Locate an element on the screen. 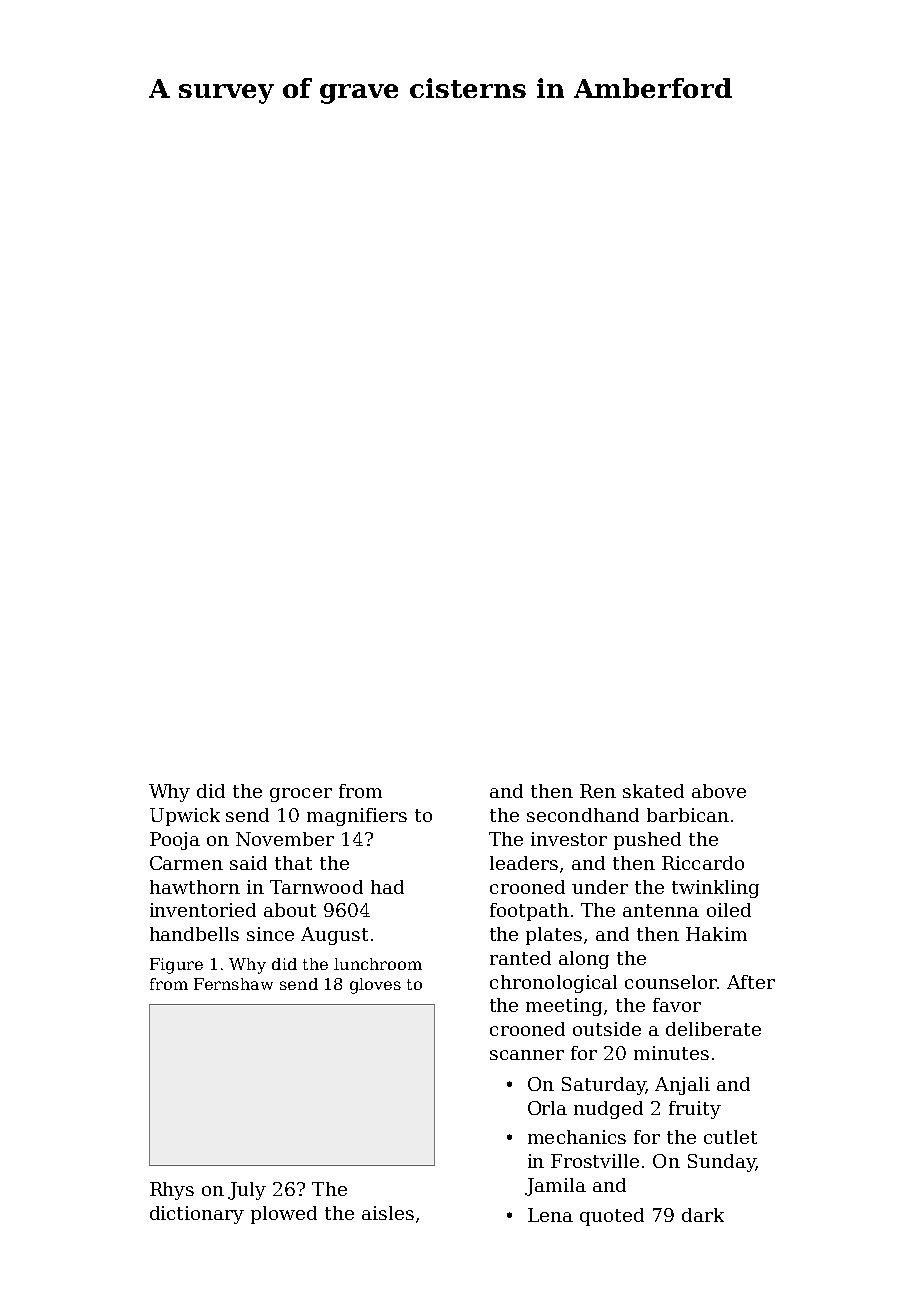  pushed is located at coordinates (647, 841).
